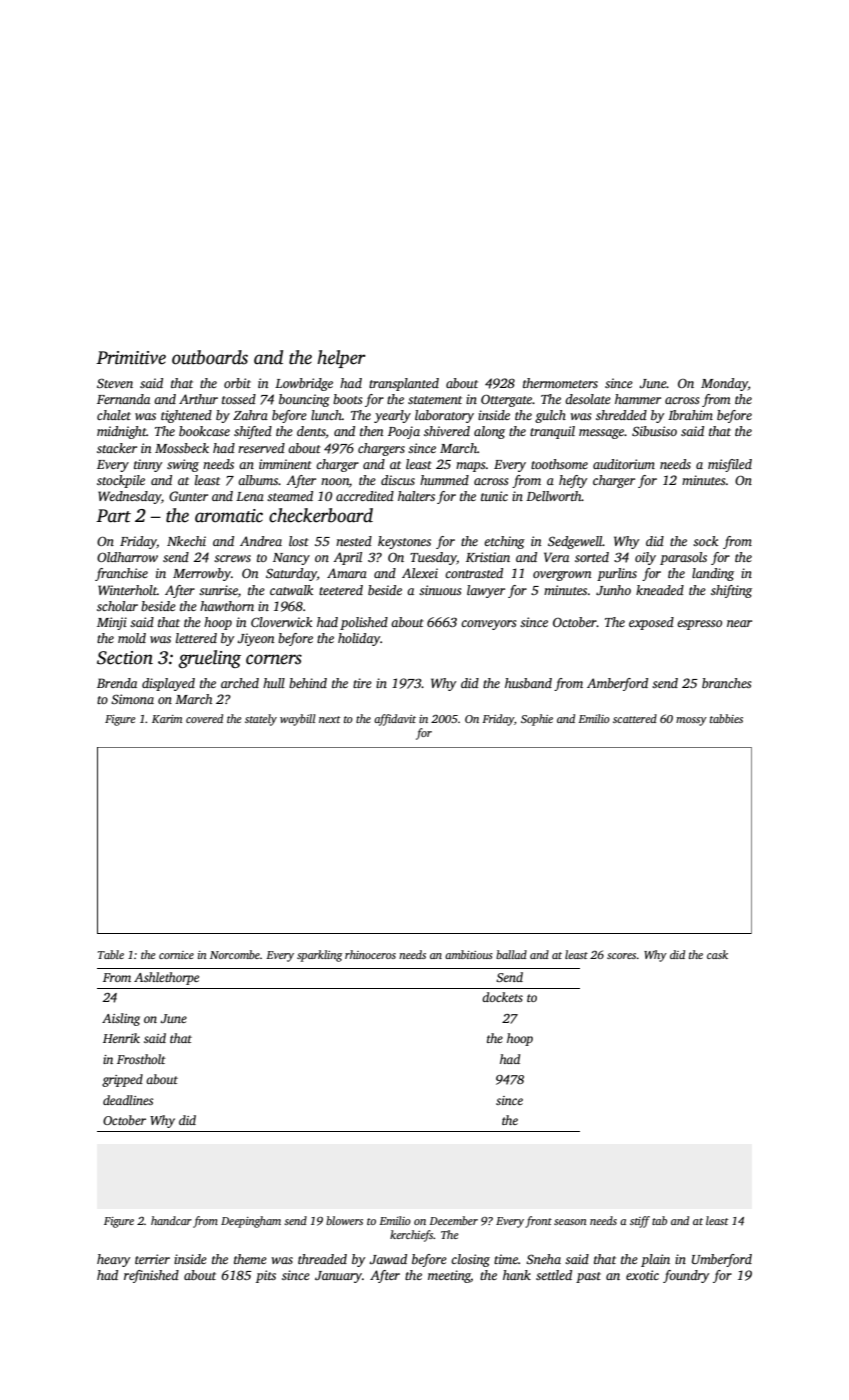  I want to click on outboards, so click(210, 357).
